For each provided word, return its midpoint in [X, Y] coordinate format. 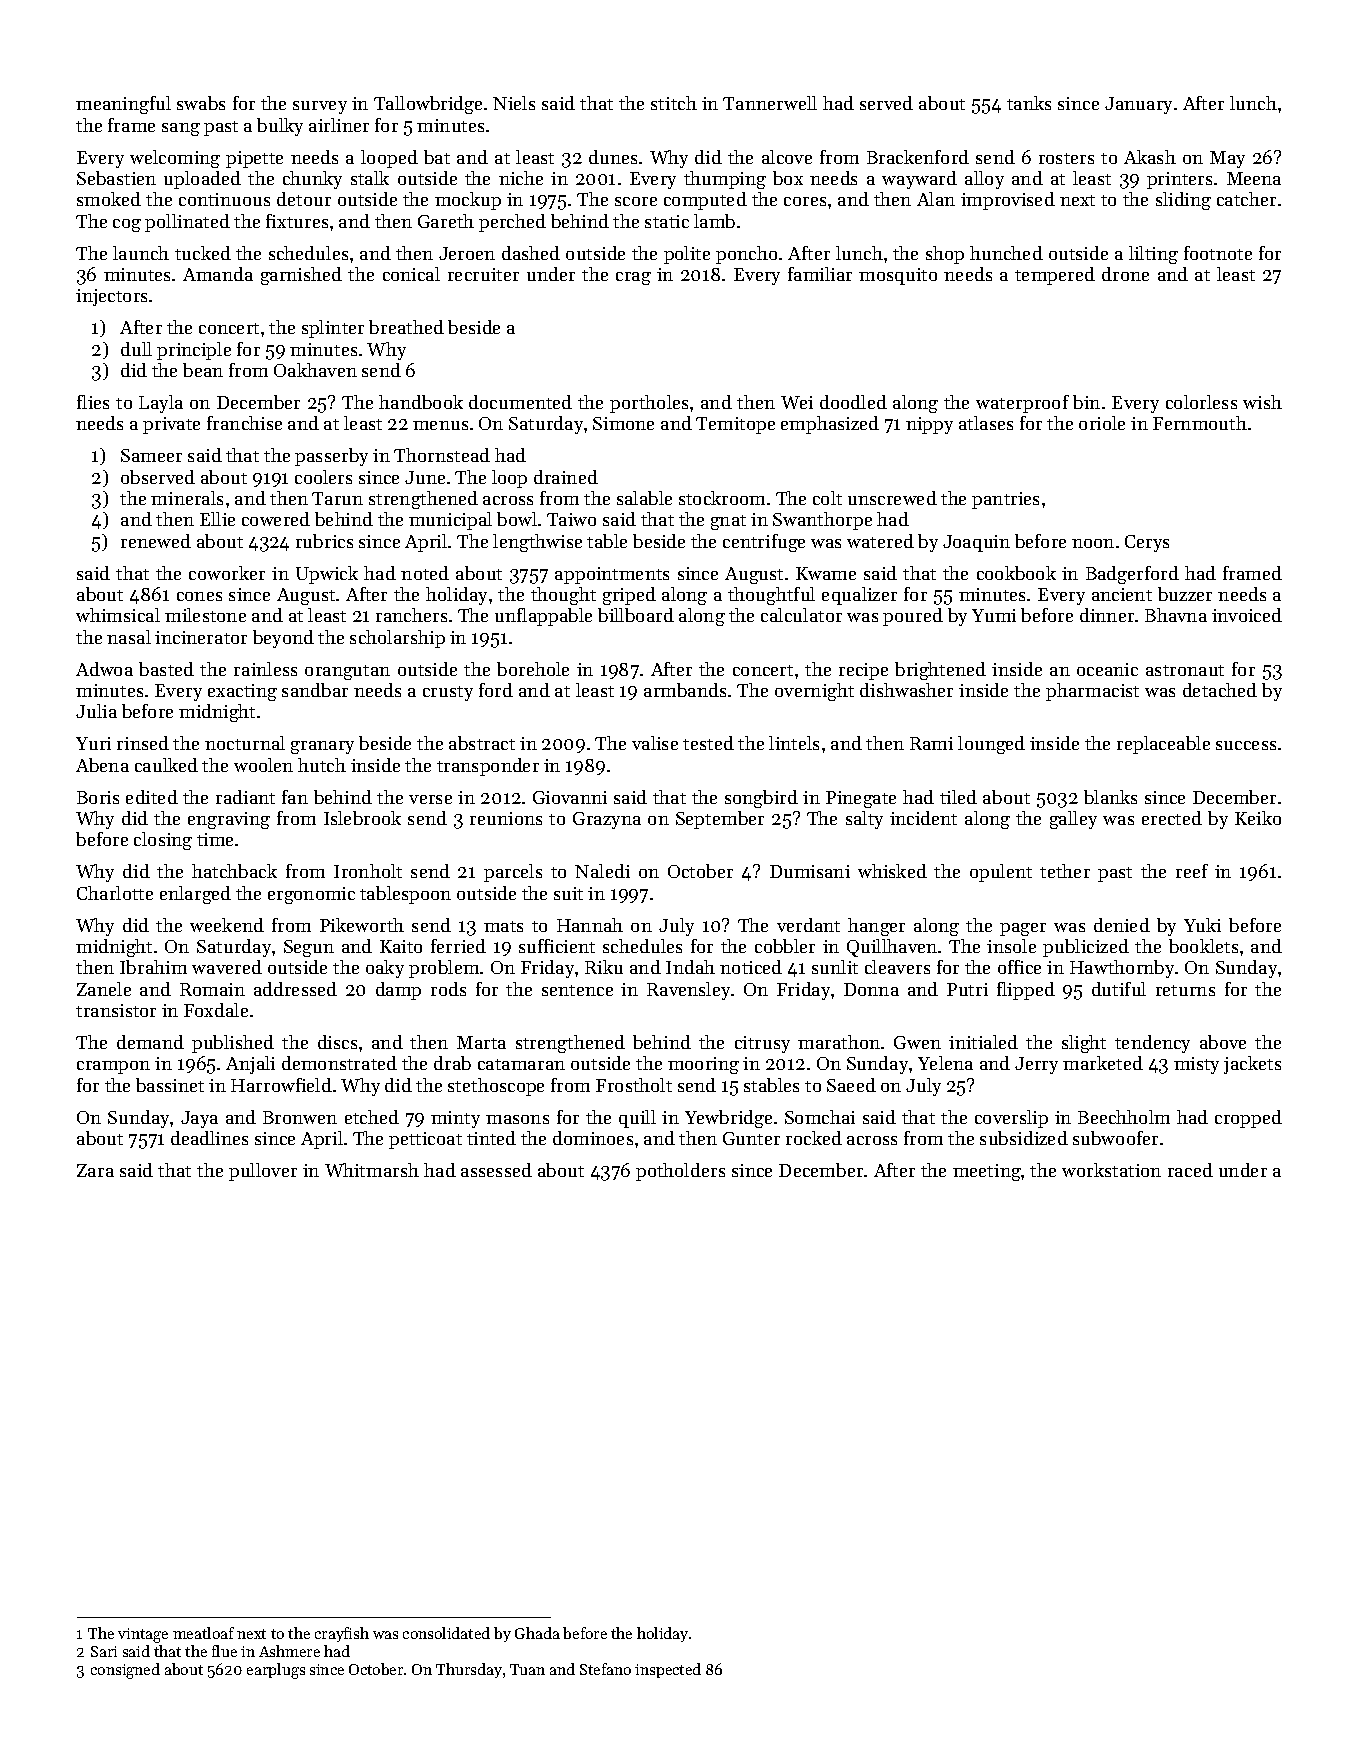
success [1246, 745]
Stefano [605, 1669]
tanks [1029, 103]
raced [1190, 1170]
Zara [95, 1170]
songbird [761, 799]
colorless [1201, 402]
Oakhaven [315, 370]
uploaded [202, 180]
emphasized [830, 425]
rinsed [143, 743]
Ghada [537, 1633]
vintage [143, 1635]
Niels [514, 103]
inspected [668, 1670]
